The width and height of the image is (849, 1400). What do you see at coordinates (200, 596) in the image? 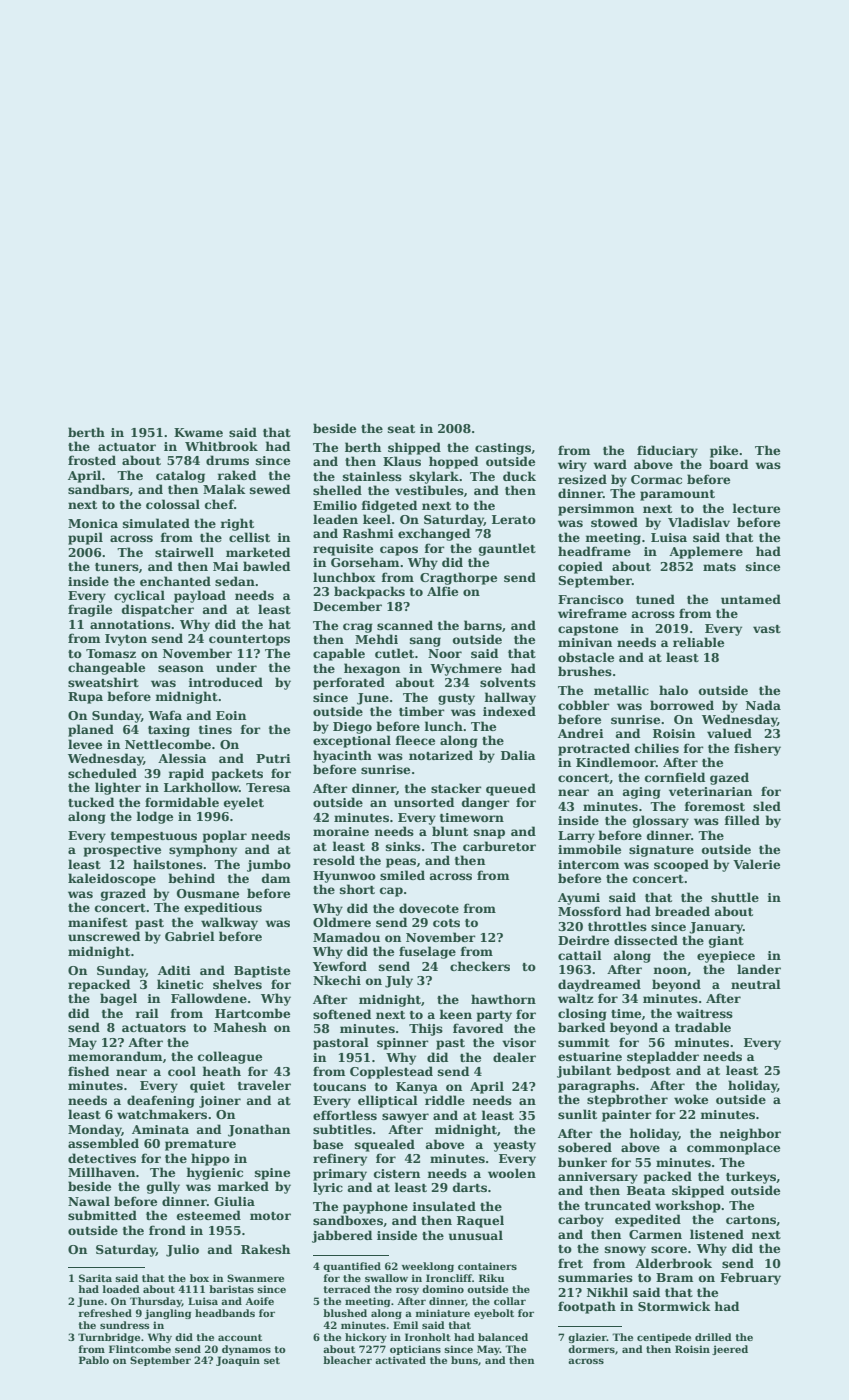
I see `payload` at bounding box center [200, 596].
